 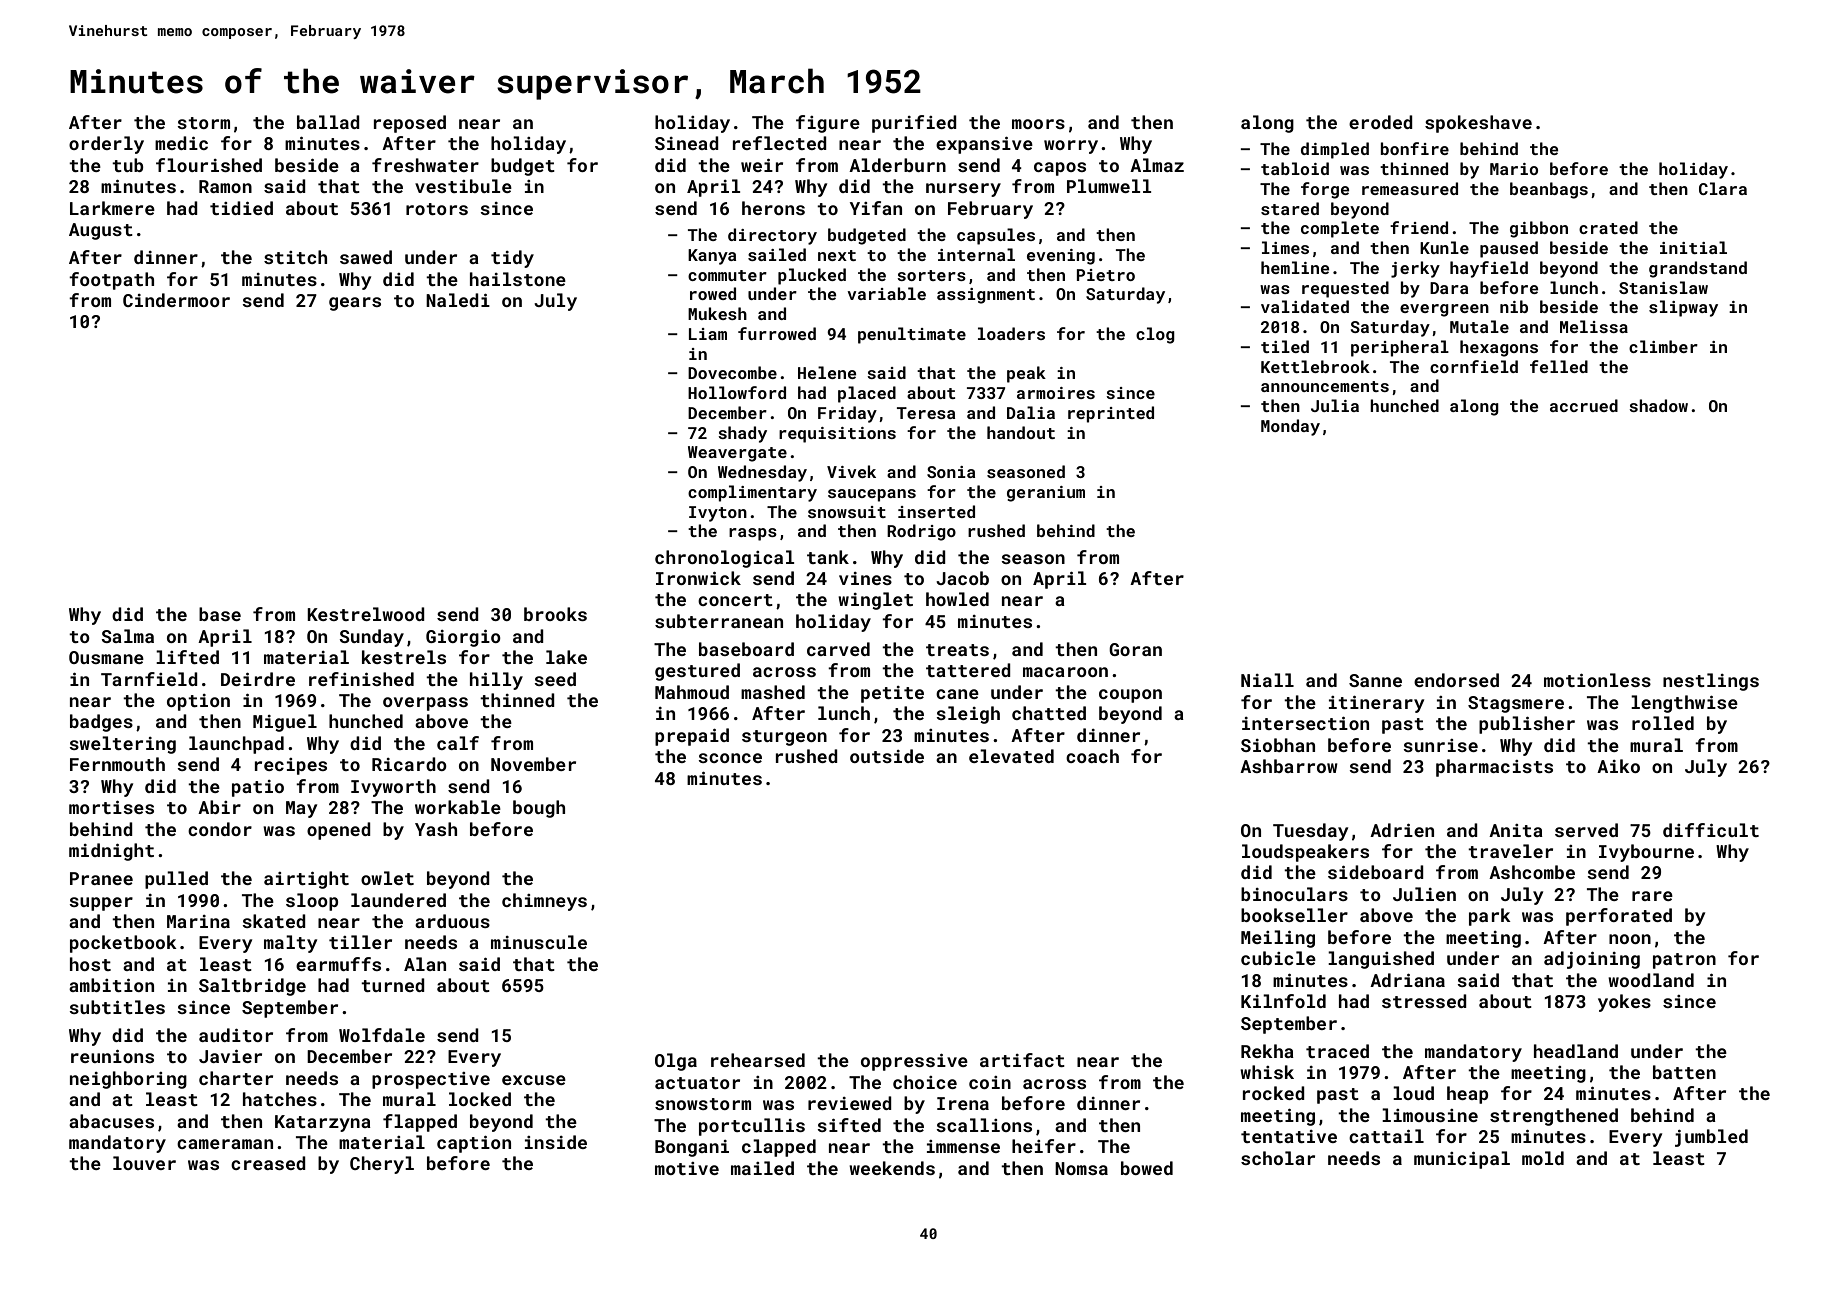 I want to click on cubicle, so click(x=1278, y=958).
